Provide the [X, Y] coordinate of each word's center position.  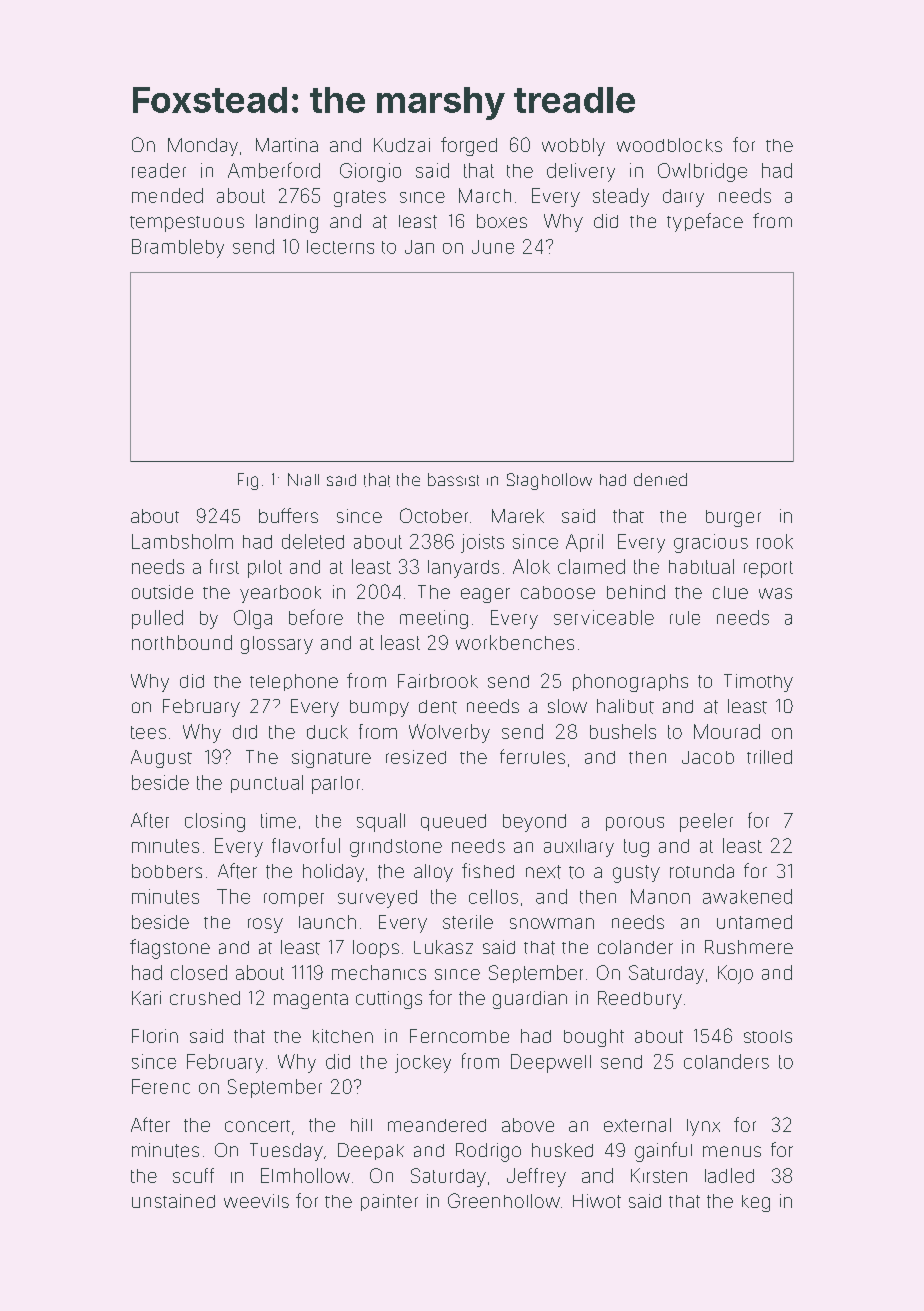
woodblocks [669, 145]
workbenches [515, 642]
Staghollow [549, 481]
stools [768, 1036]
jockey [423, 1063]
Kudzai [402, 145]
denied [660, 479]
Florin [155, 1036]
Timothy [758, 683]
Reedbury [640, 1000]
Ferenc [161, 1086]
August [161, 759]
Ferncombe [459, 1036]
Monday [203, 147]
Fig [248, 481]
